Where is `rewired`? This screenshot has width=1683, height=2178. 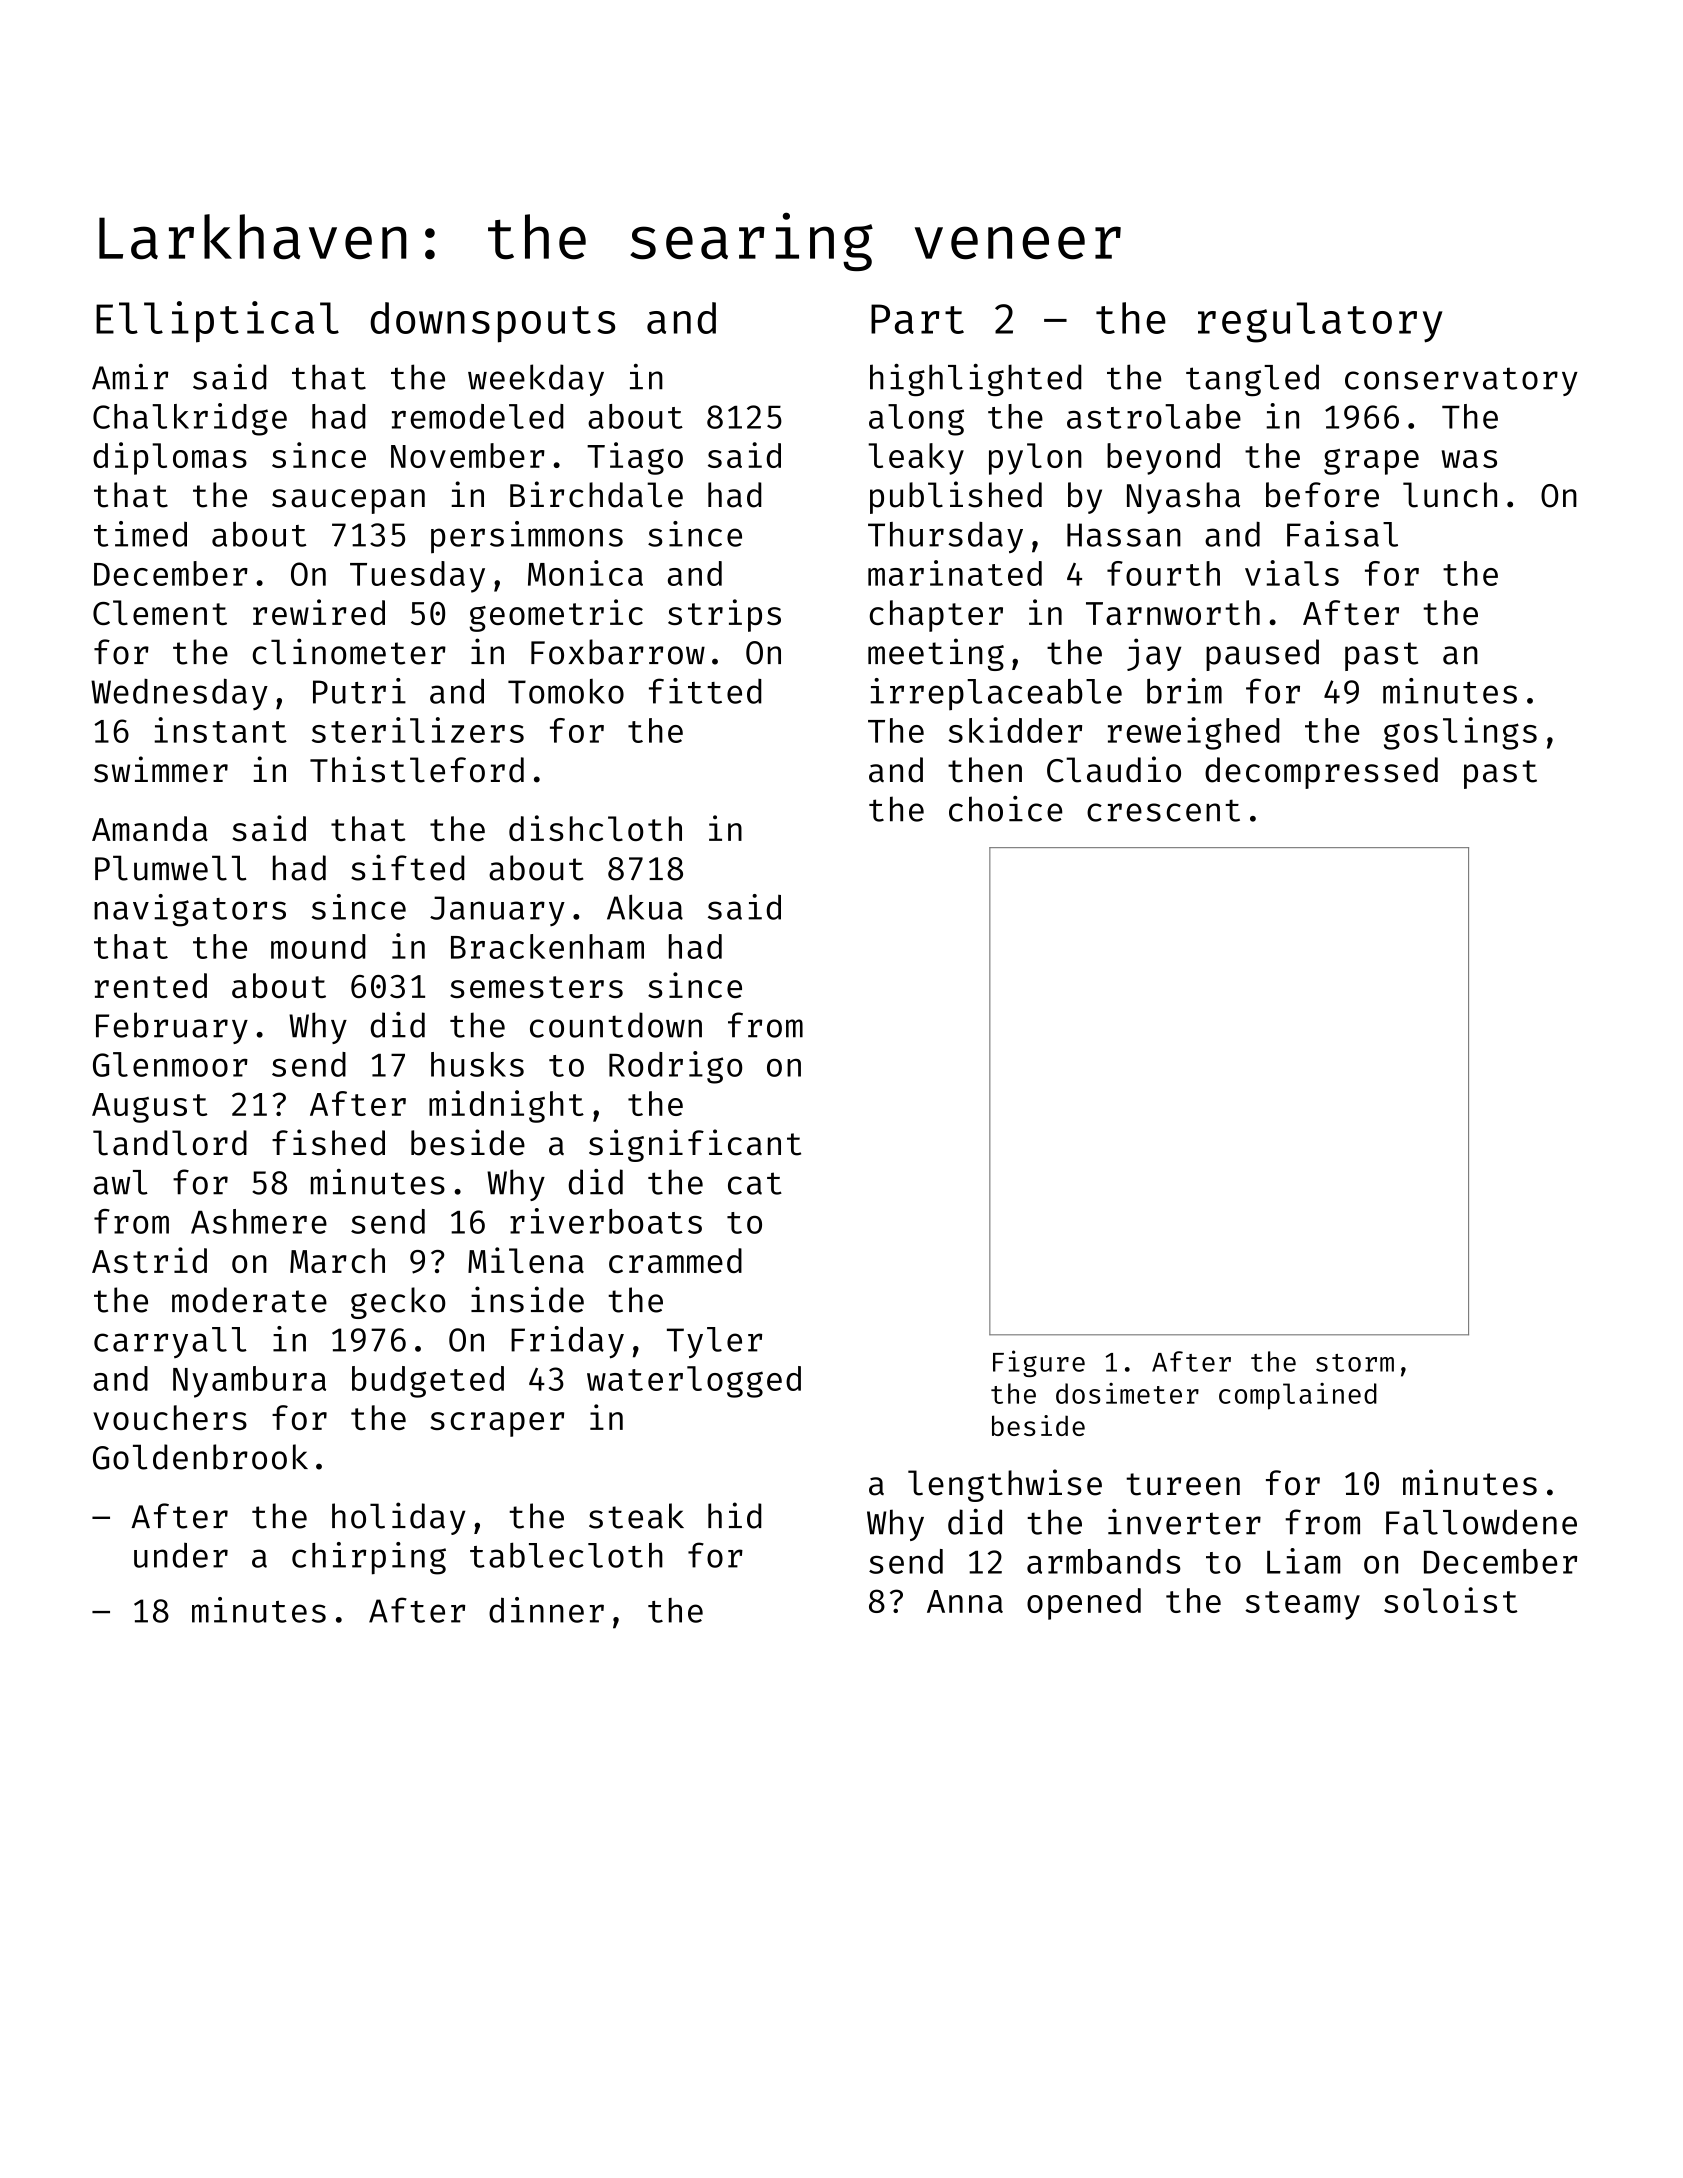
rewired is located at coordinates (319, 612).
